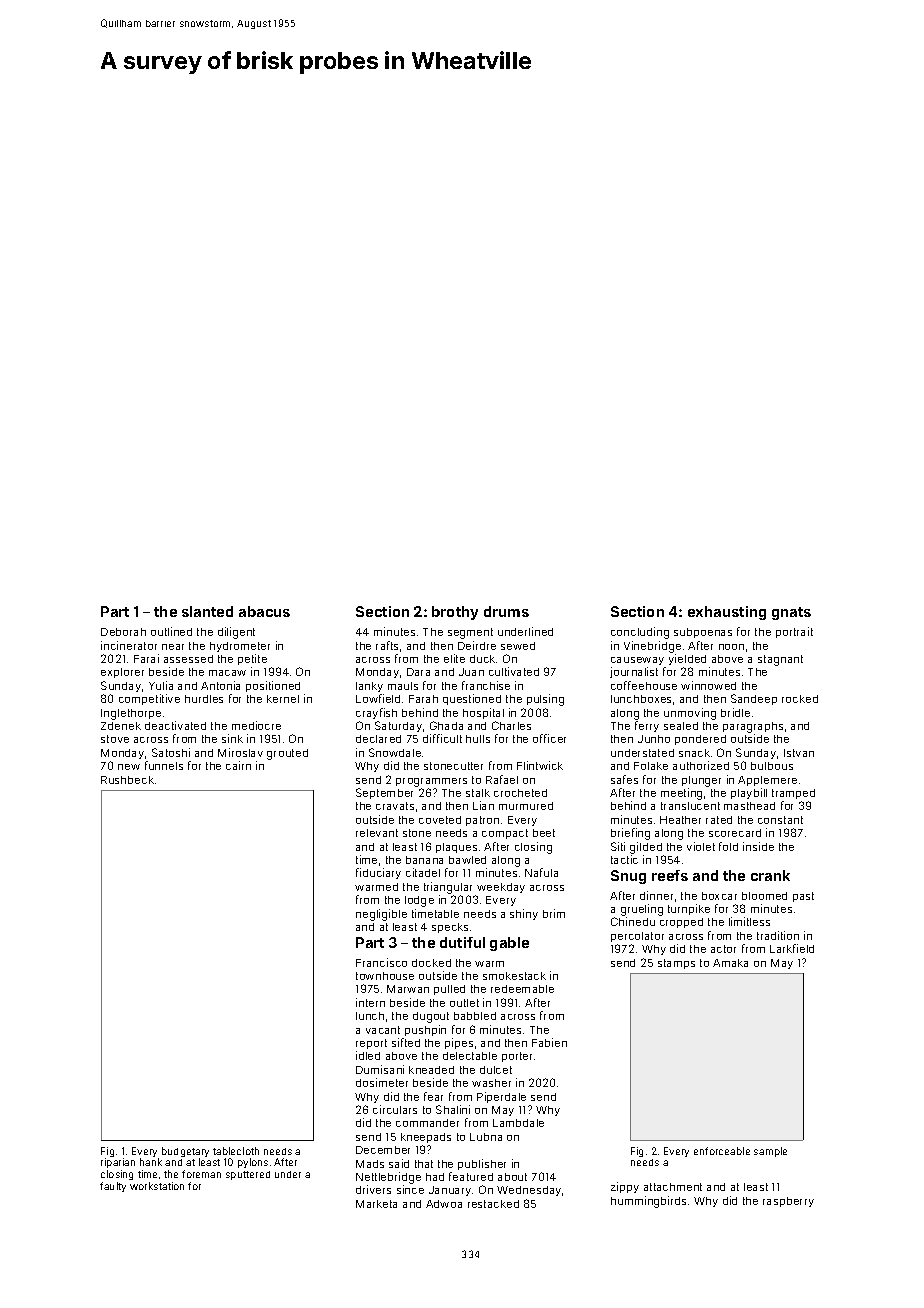 The image size is (924, 1308). Describe the element at coordinates (792, 948) in the screenshot. I see `Larkfield` at that location.
